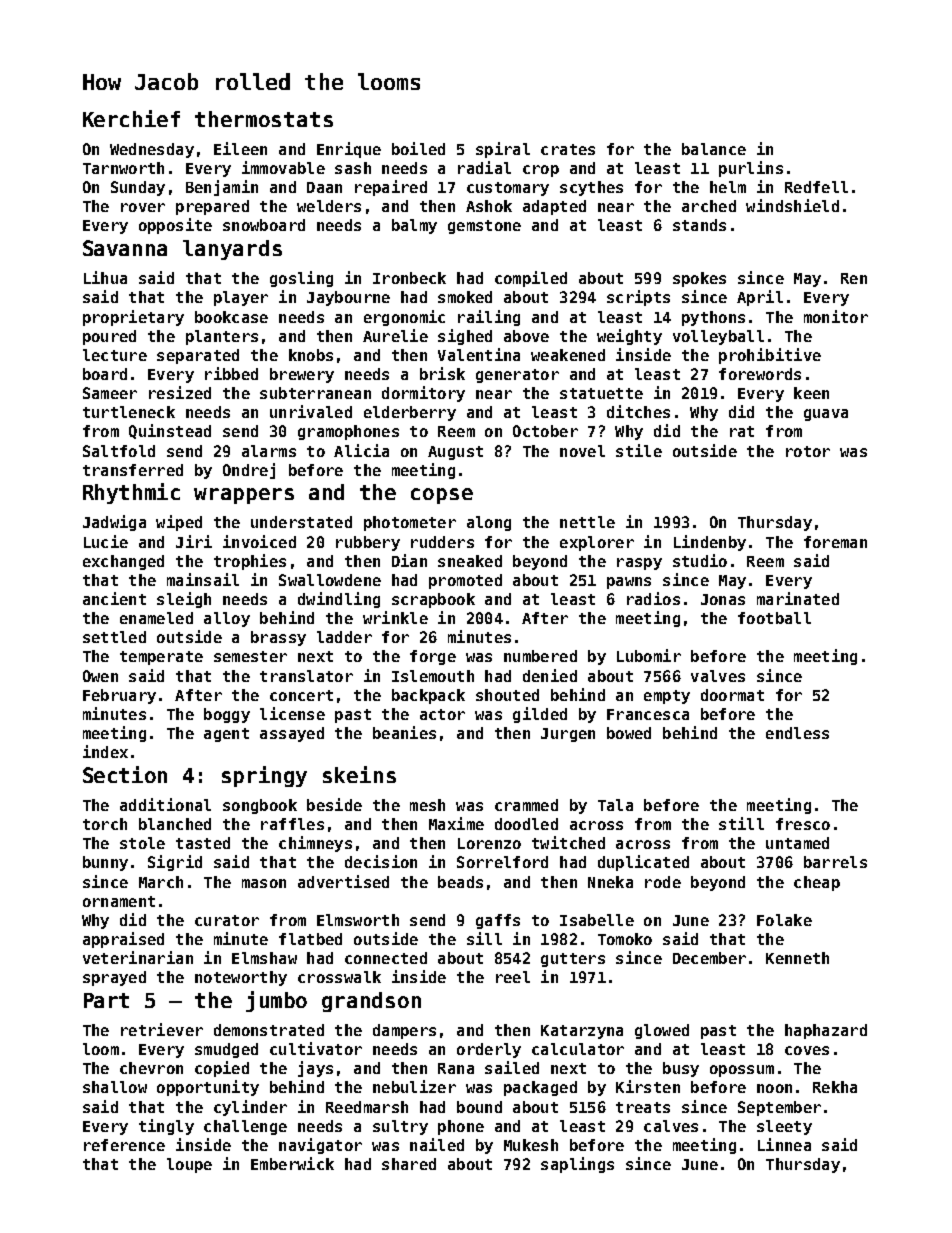  Describe the element at coordinates (292, 1163) in the screenshot. I see `Emberwick` at that location.
